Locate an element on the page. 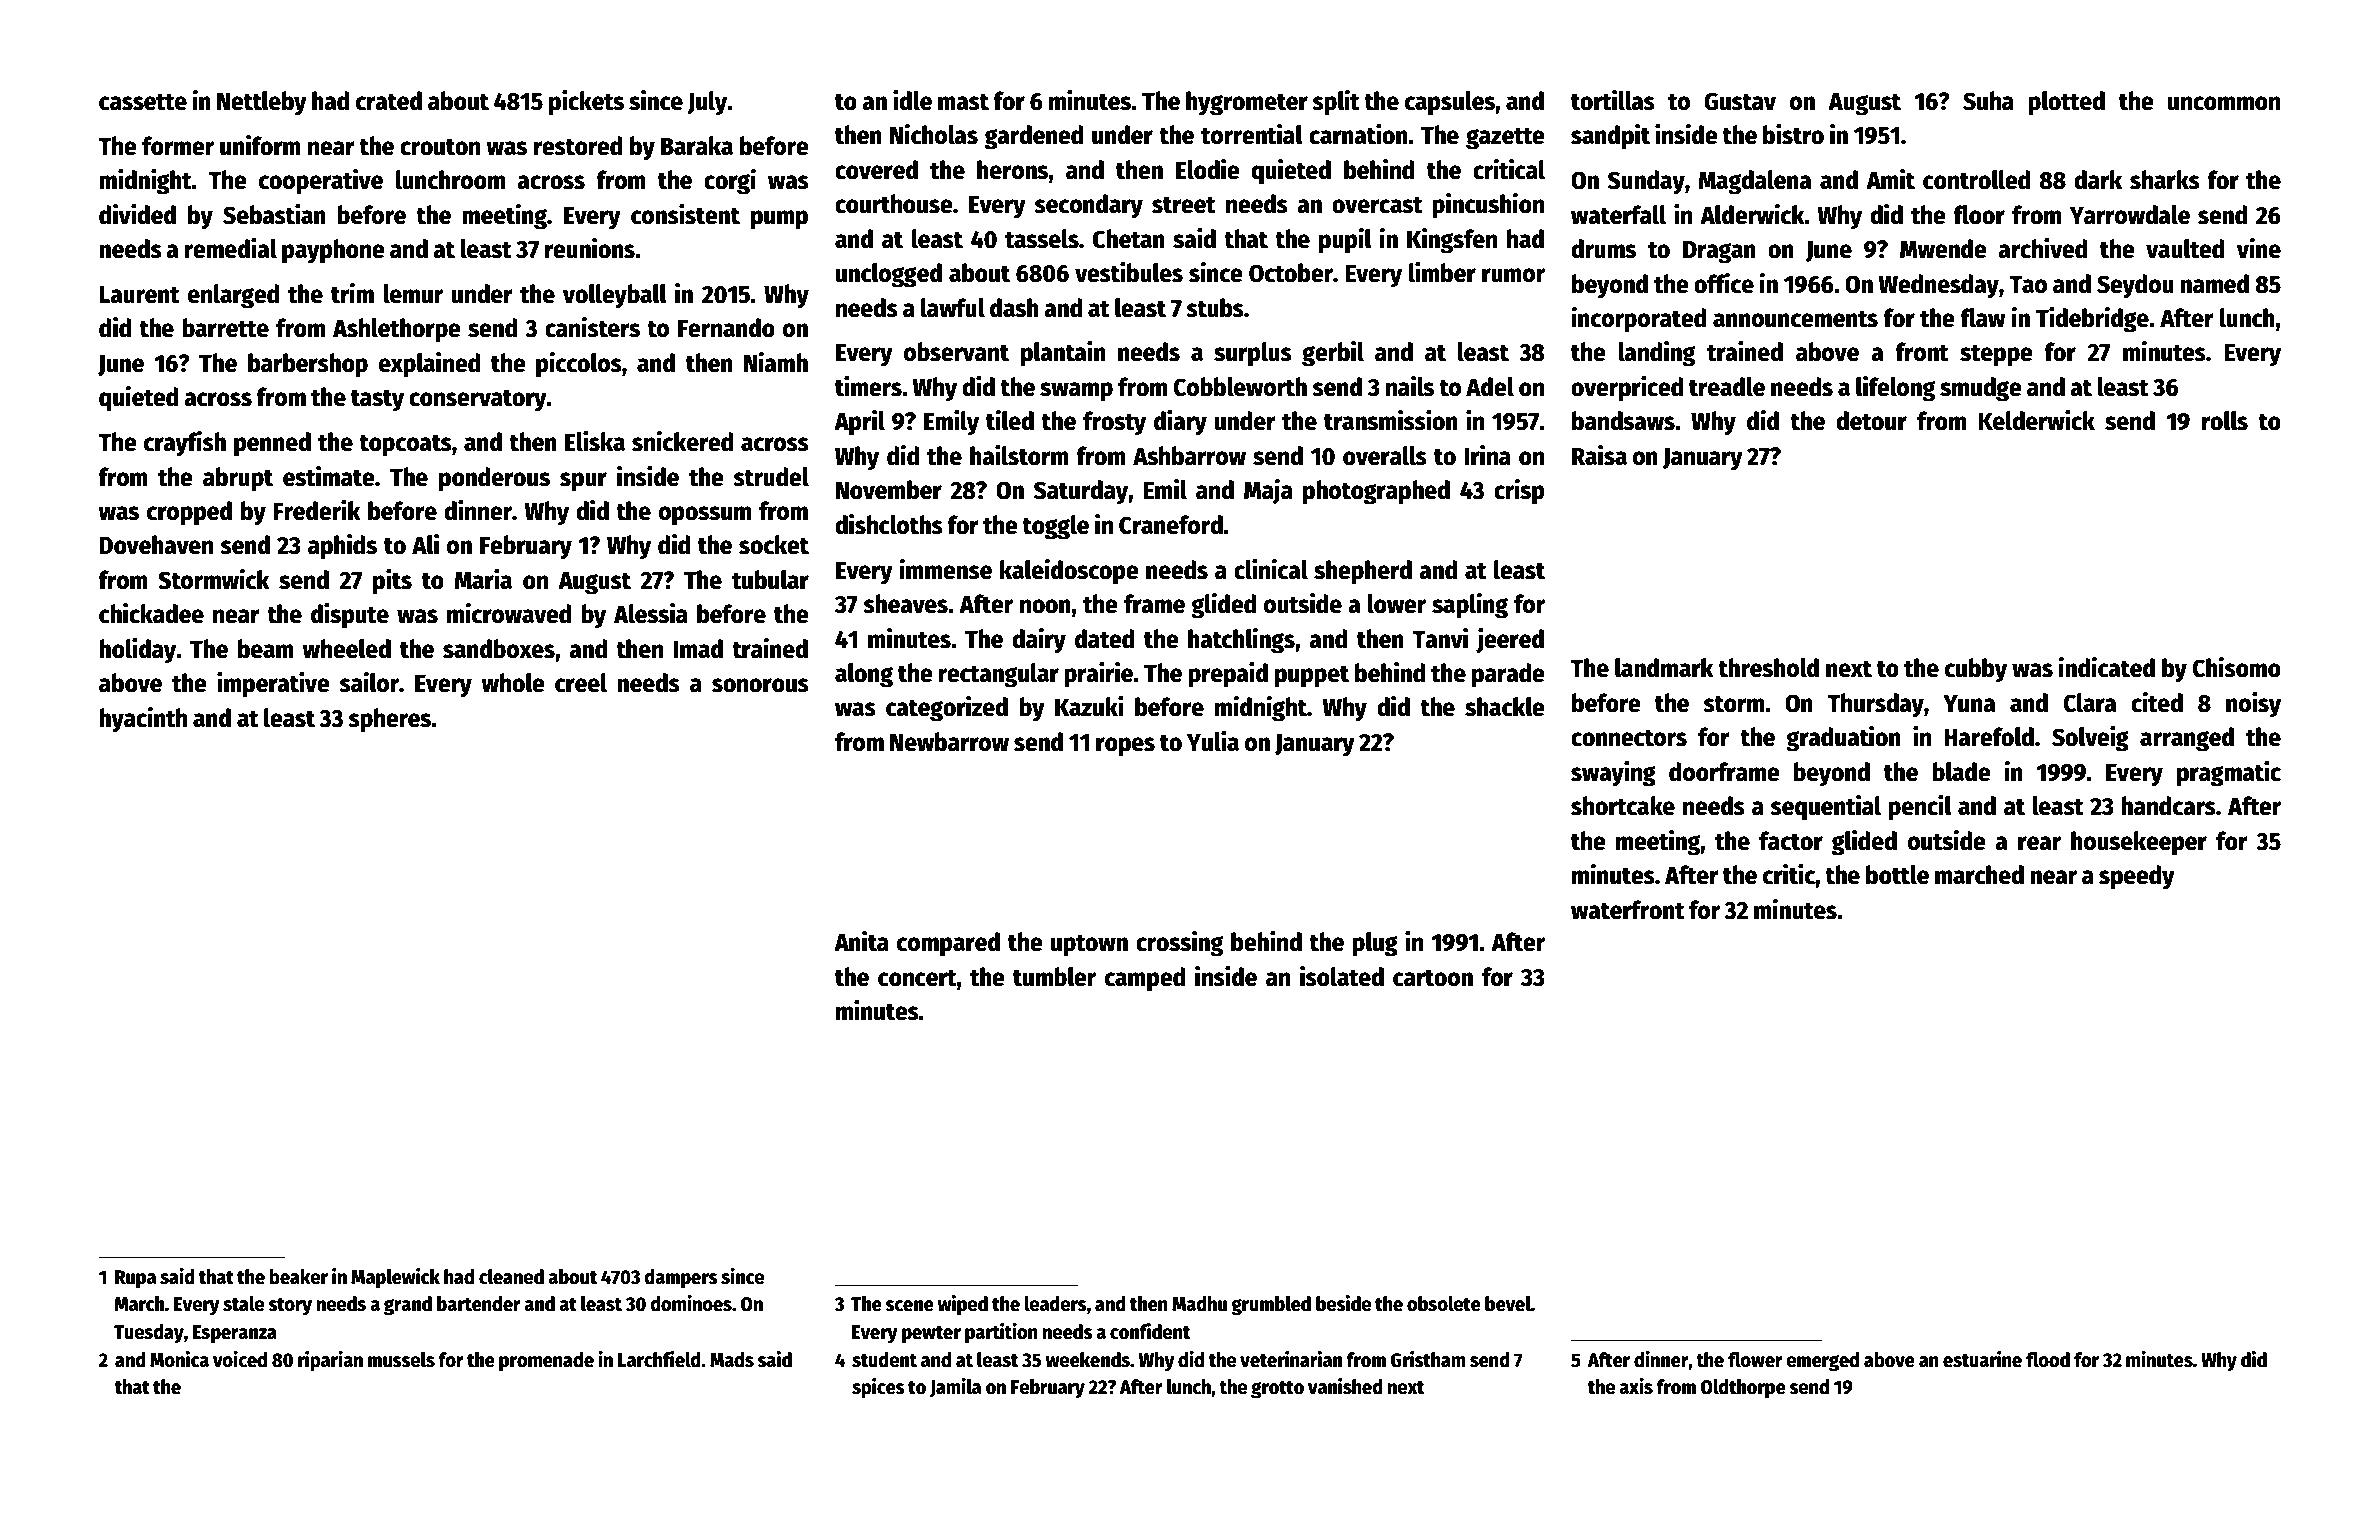  snickered is located at coordinates (683, 441).
